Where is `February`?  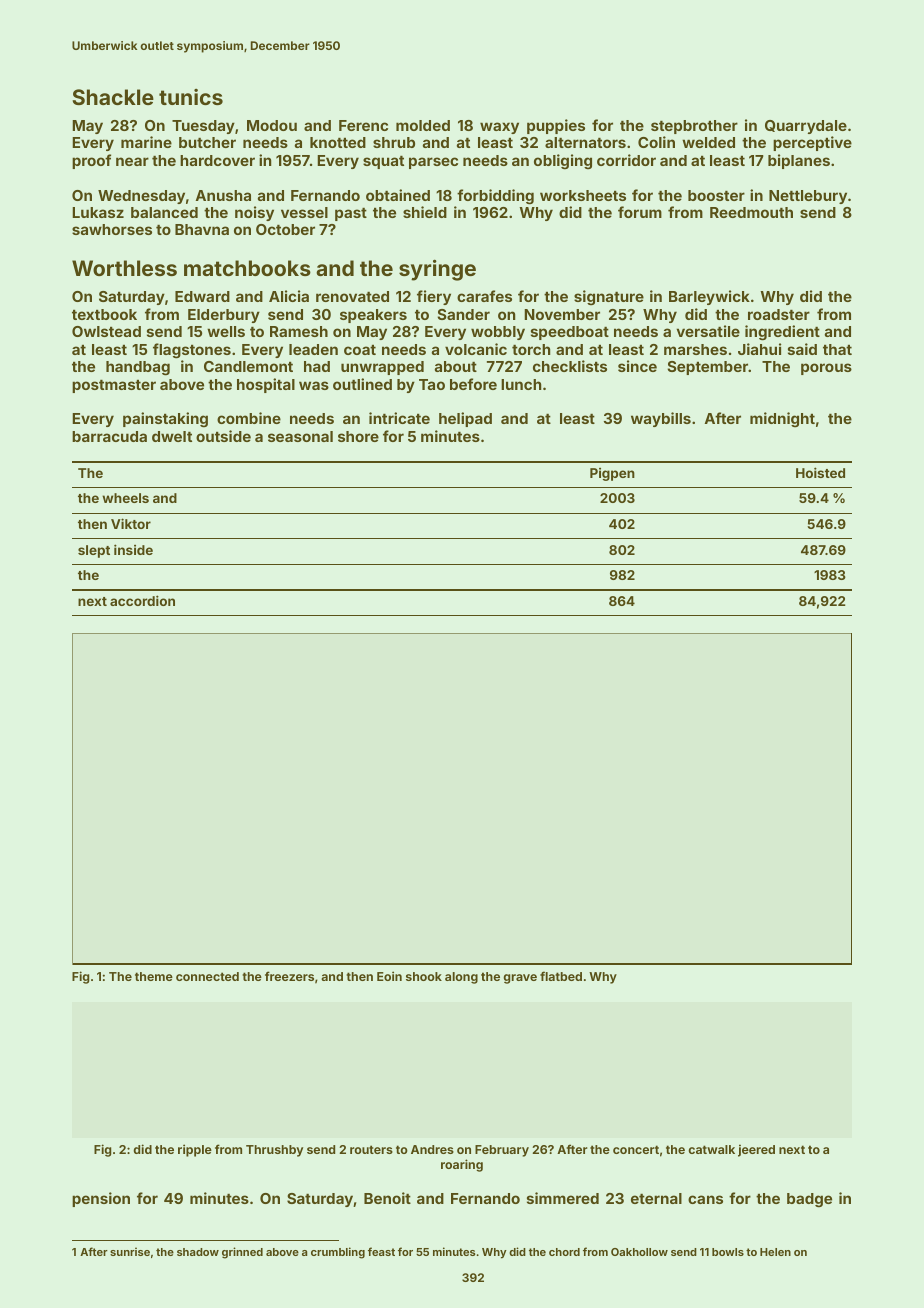
February is located at coordinates (502, 1151).
